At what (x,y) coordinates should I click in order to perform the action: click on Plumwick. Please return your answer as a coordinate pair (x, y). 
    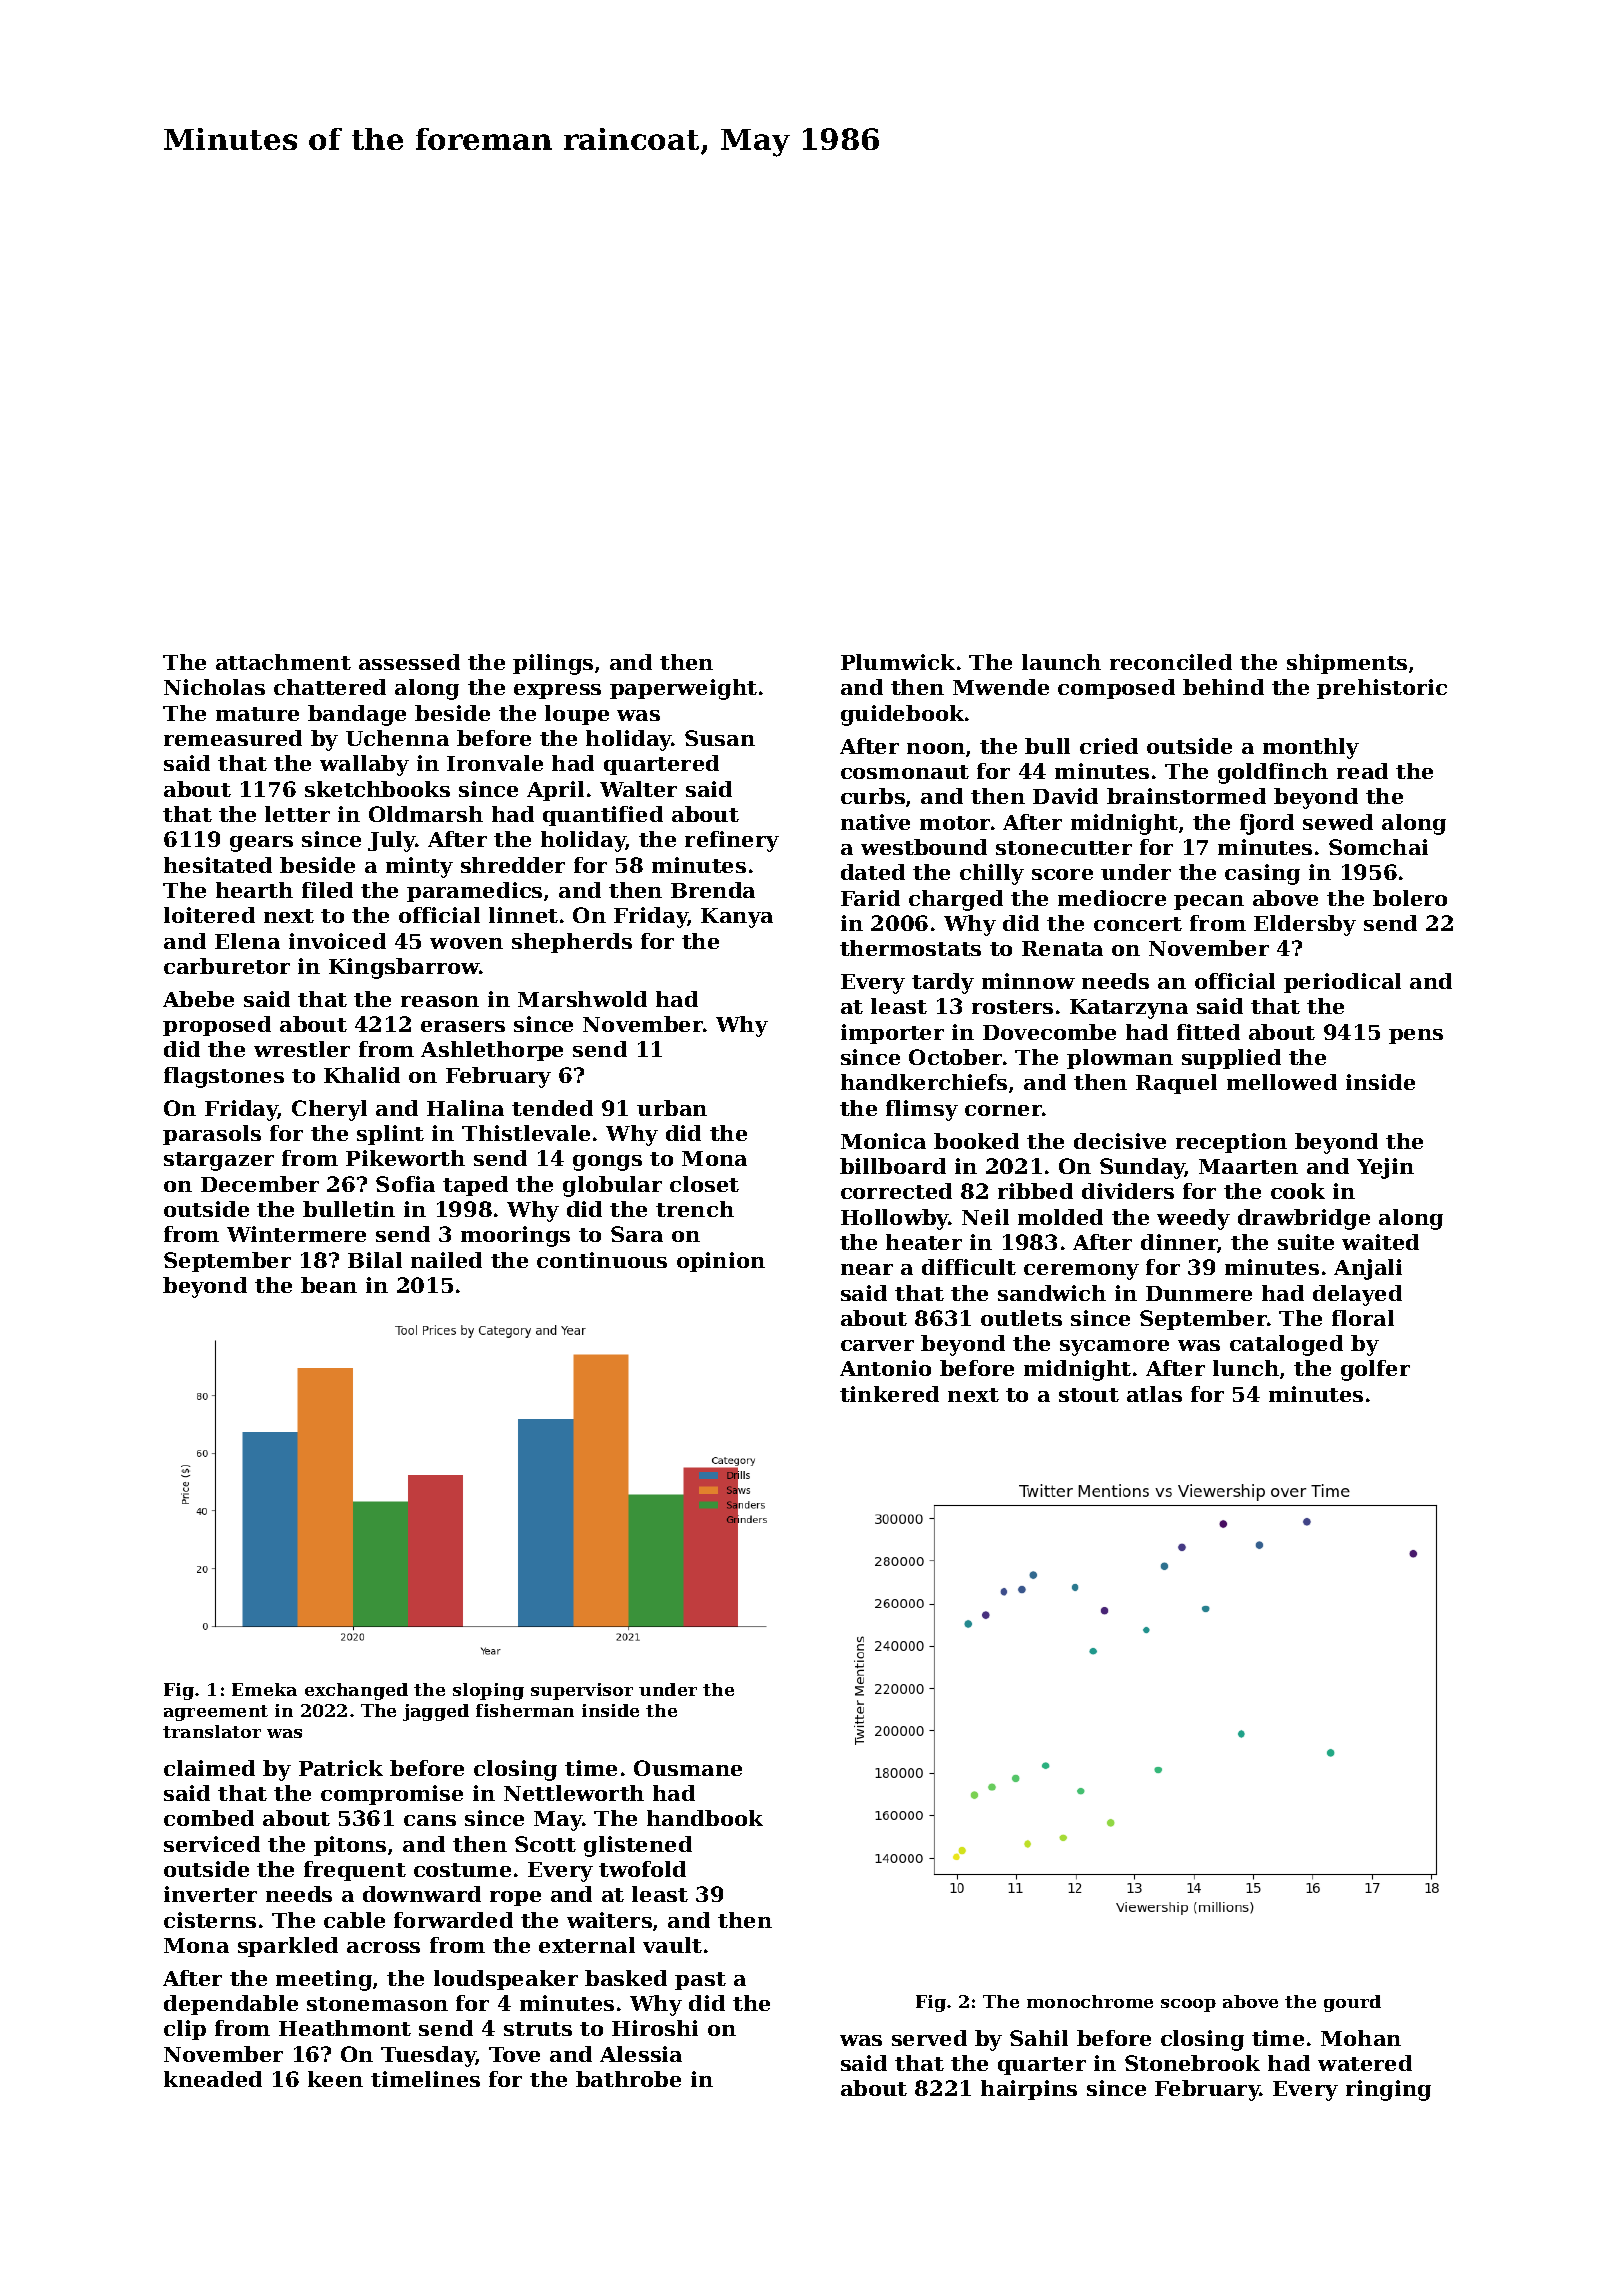
    Looking at the image, I should click on (898, 662).
